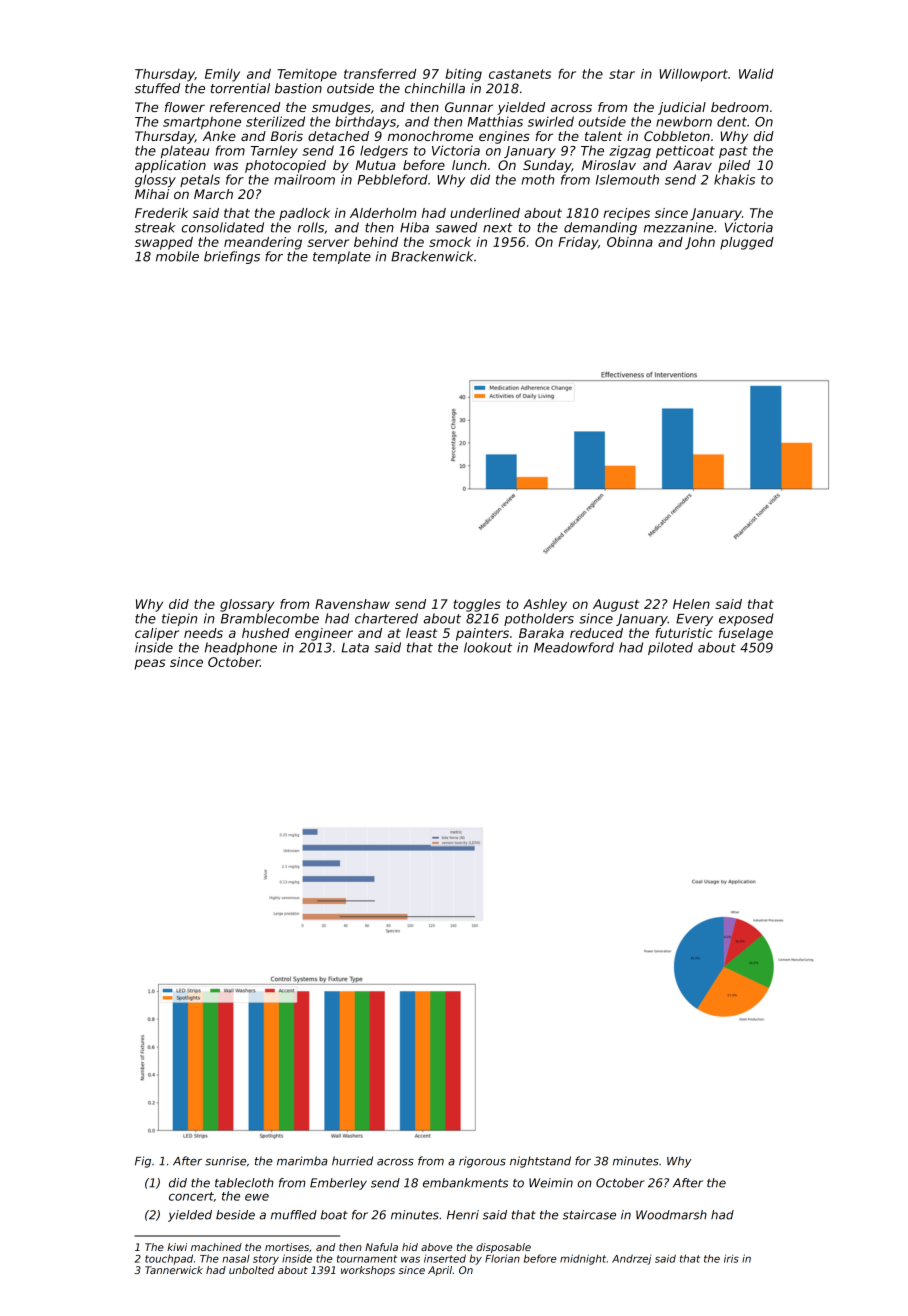  I want to click on Tannerwick, so click(174, 1270).
